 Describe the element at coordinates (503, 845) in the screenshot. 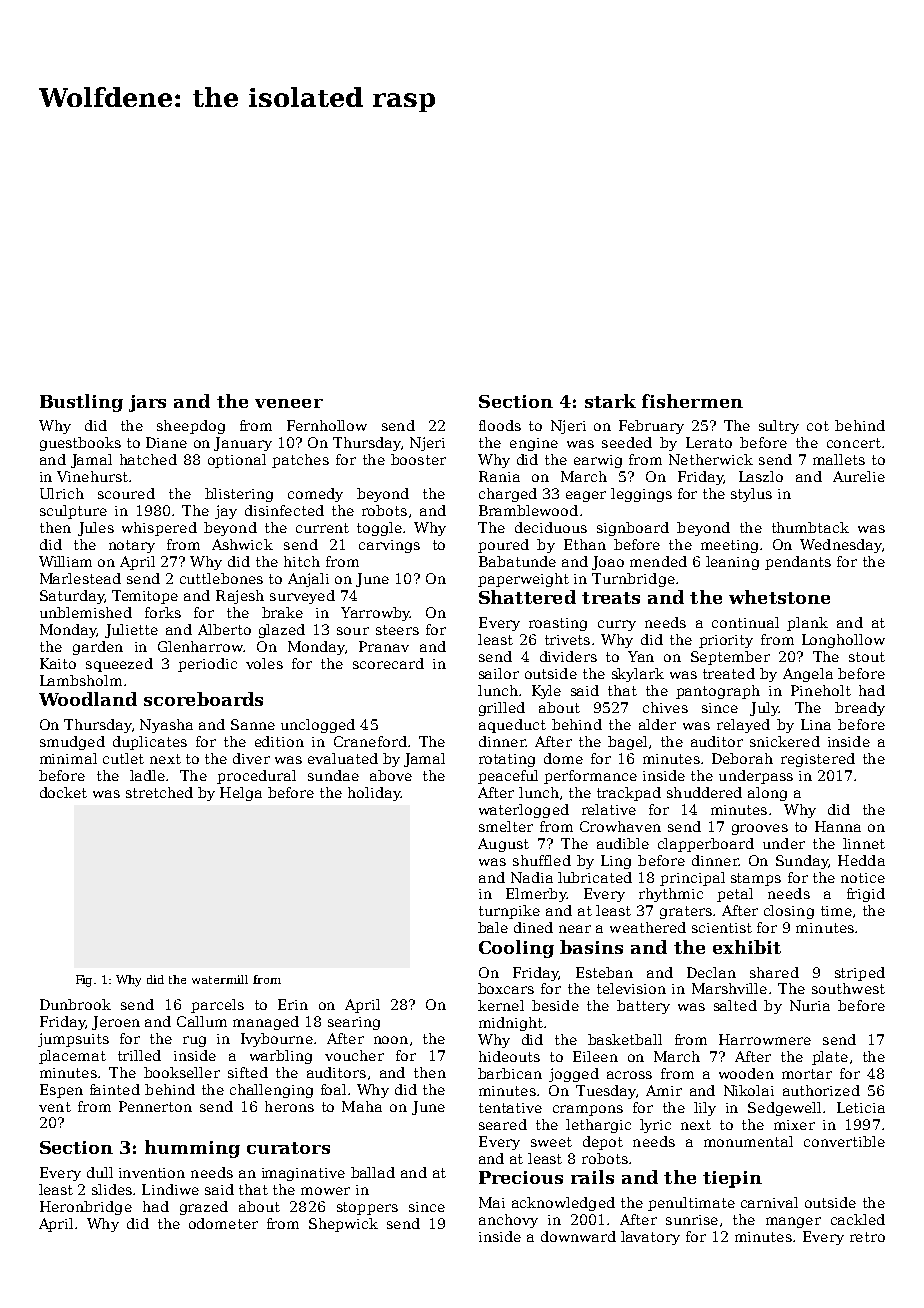

I see `August` at that location.
